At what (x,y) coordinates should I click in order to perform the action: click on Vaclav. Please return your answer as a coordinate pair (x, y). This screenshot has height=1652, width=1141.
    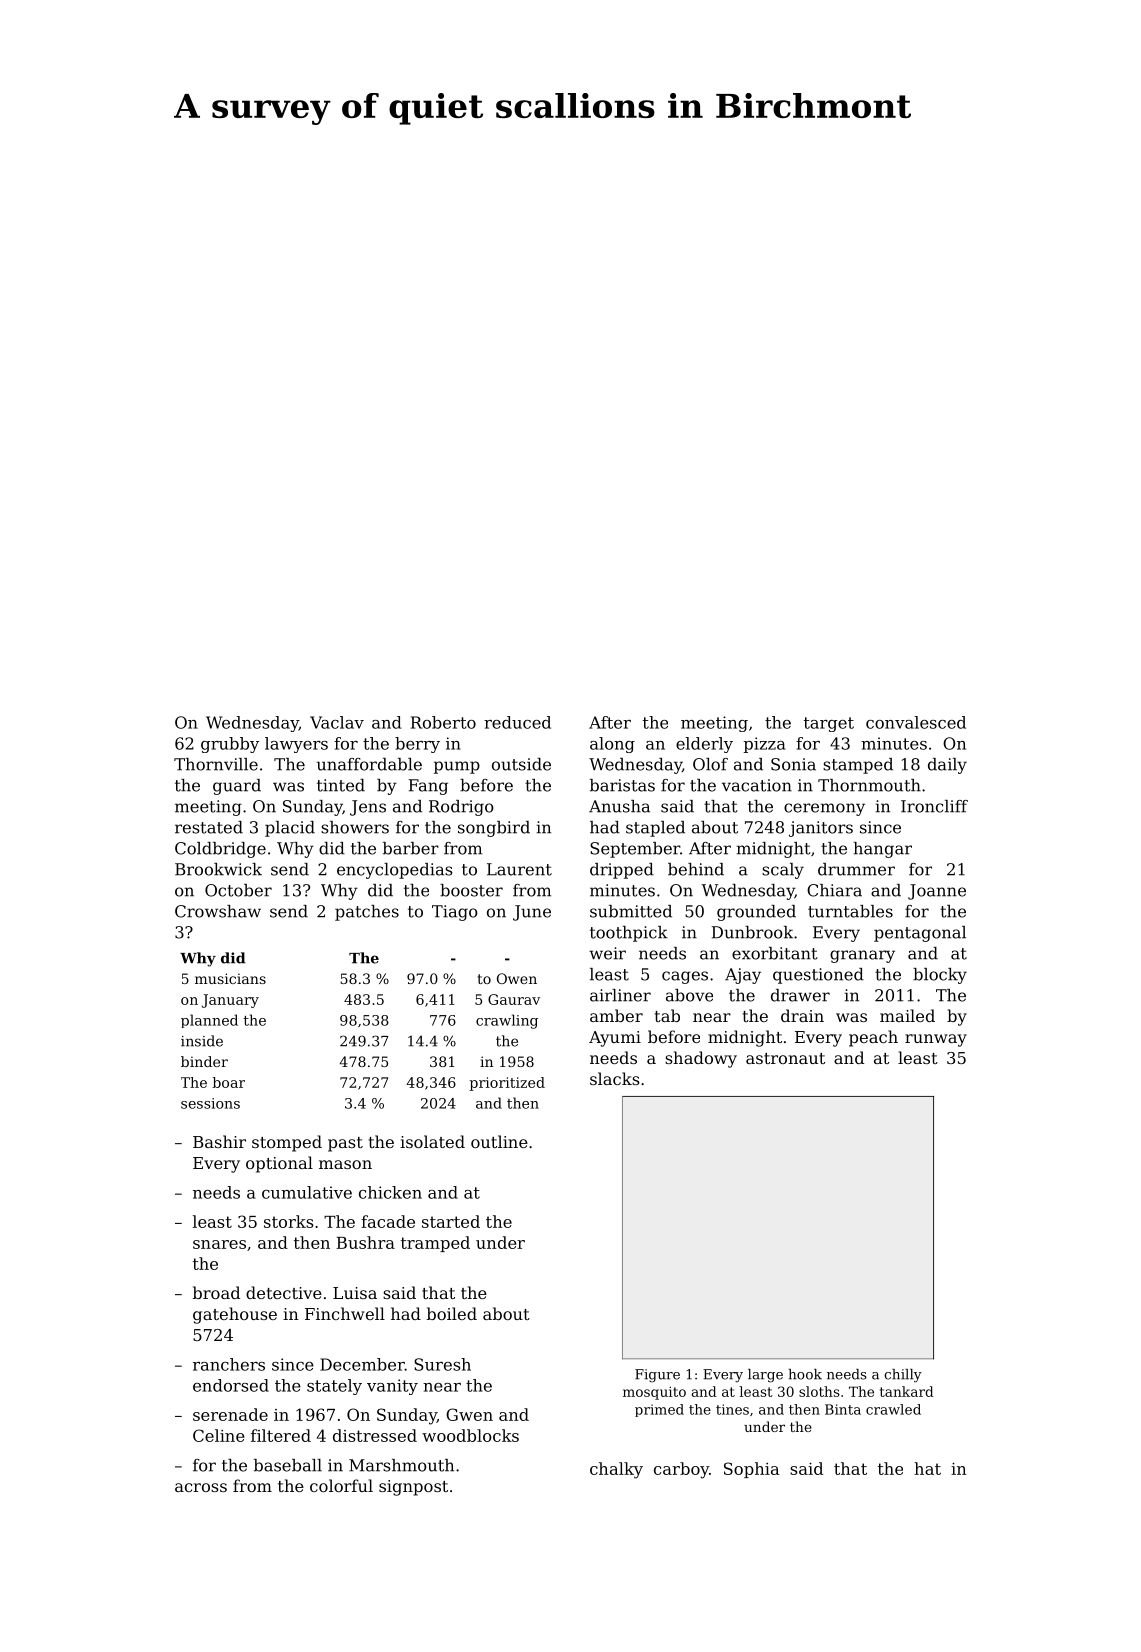
    Looking at the image, I should click on (337, 722).
